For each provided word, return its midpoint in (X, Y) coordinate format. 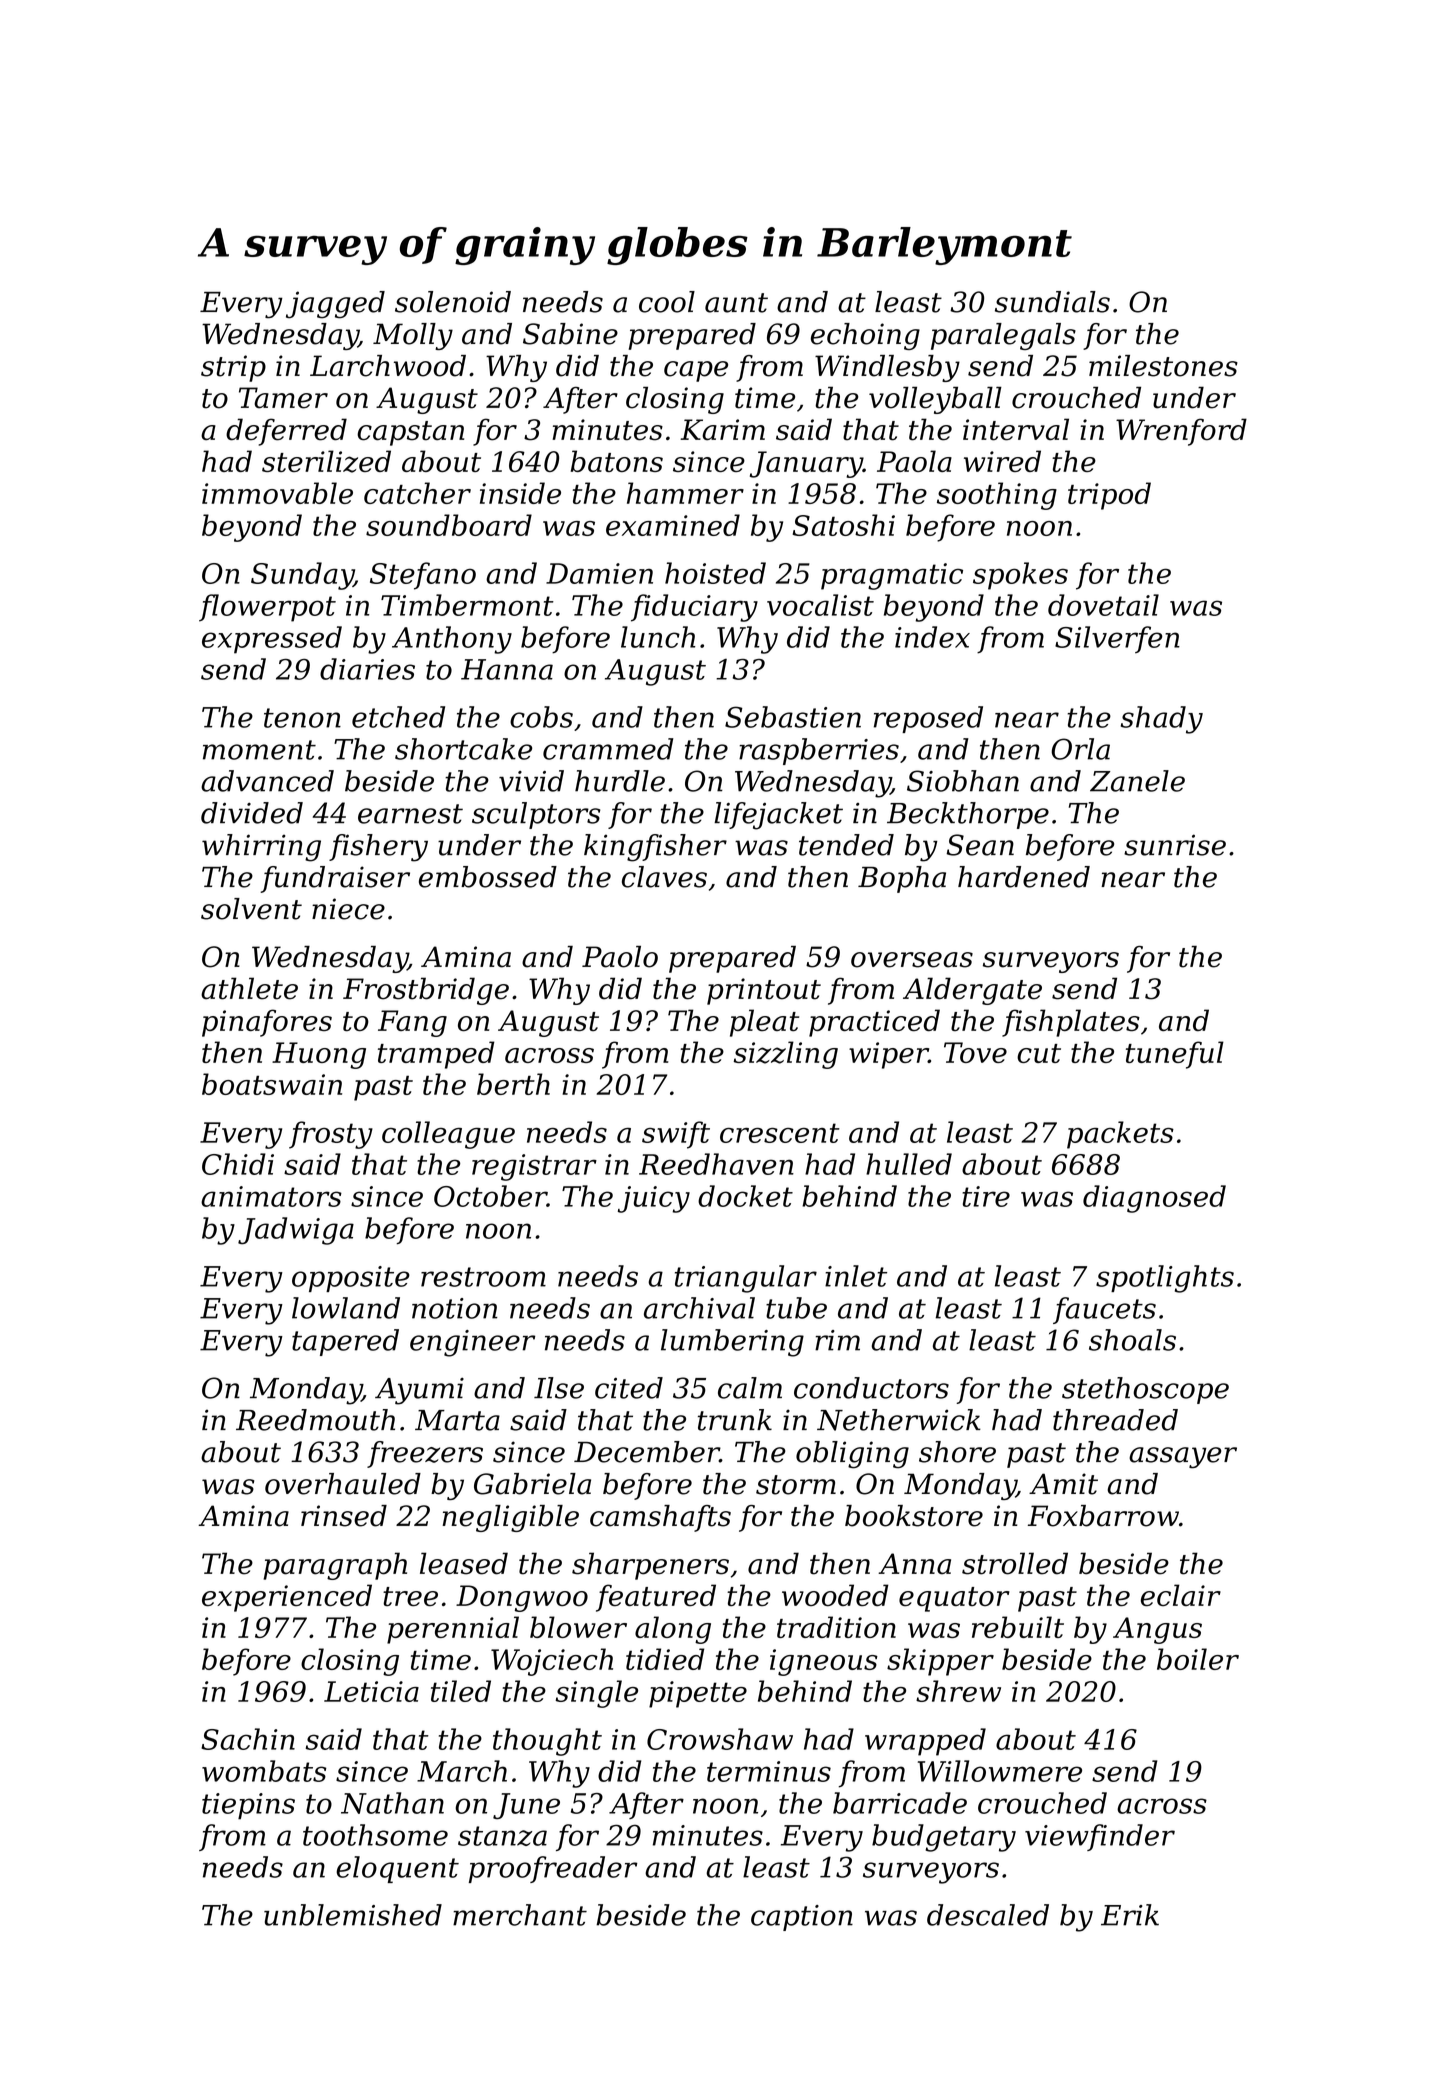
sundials (1052, 302)
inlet (856, 1276)
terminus (769, 1771)
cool (667, 302)
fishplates (1071, 1023)
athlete (249, 988)
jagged (335, 305)
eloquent (397, 1869)
